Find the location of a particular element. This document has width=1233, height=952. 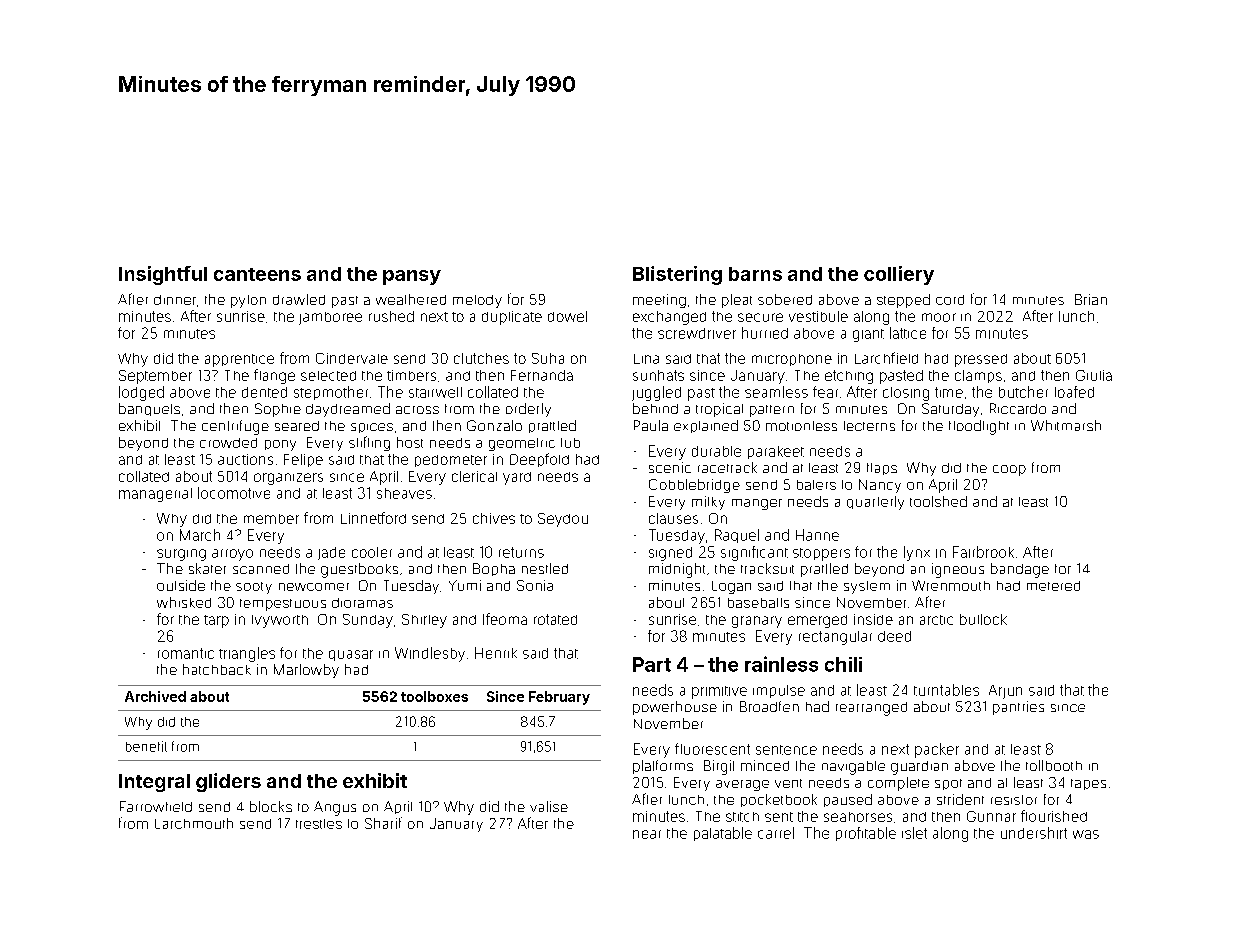

seamless is located at coordinates (776, 392).
